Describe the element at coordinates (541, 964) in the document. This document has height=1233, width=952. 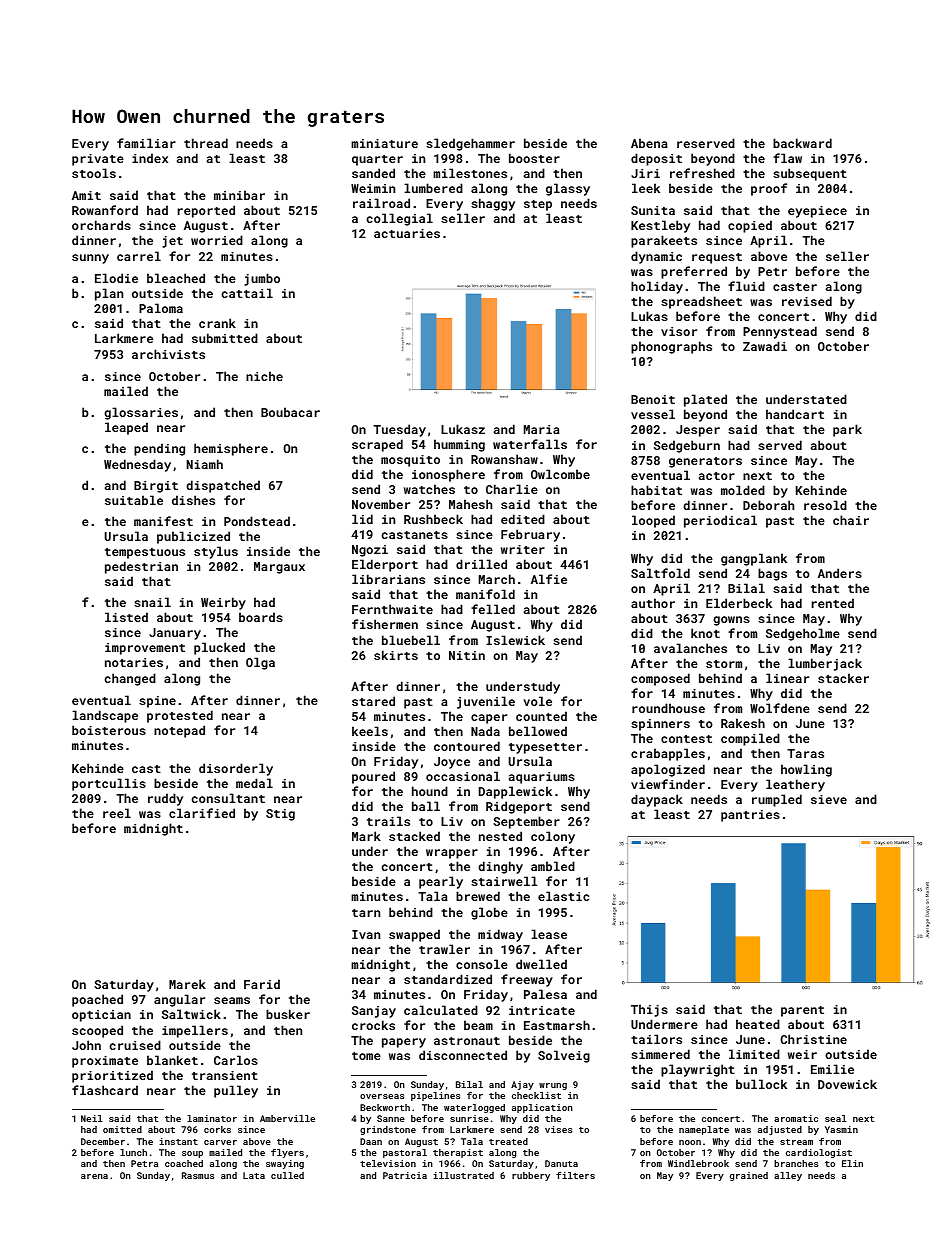
I see `dwelled` at that location.
